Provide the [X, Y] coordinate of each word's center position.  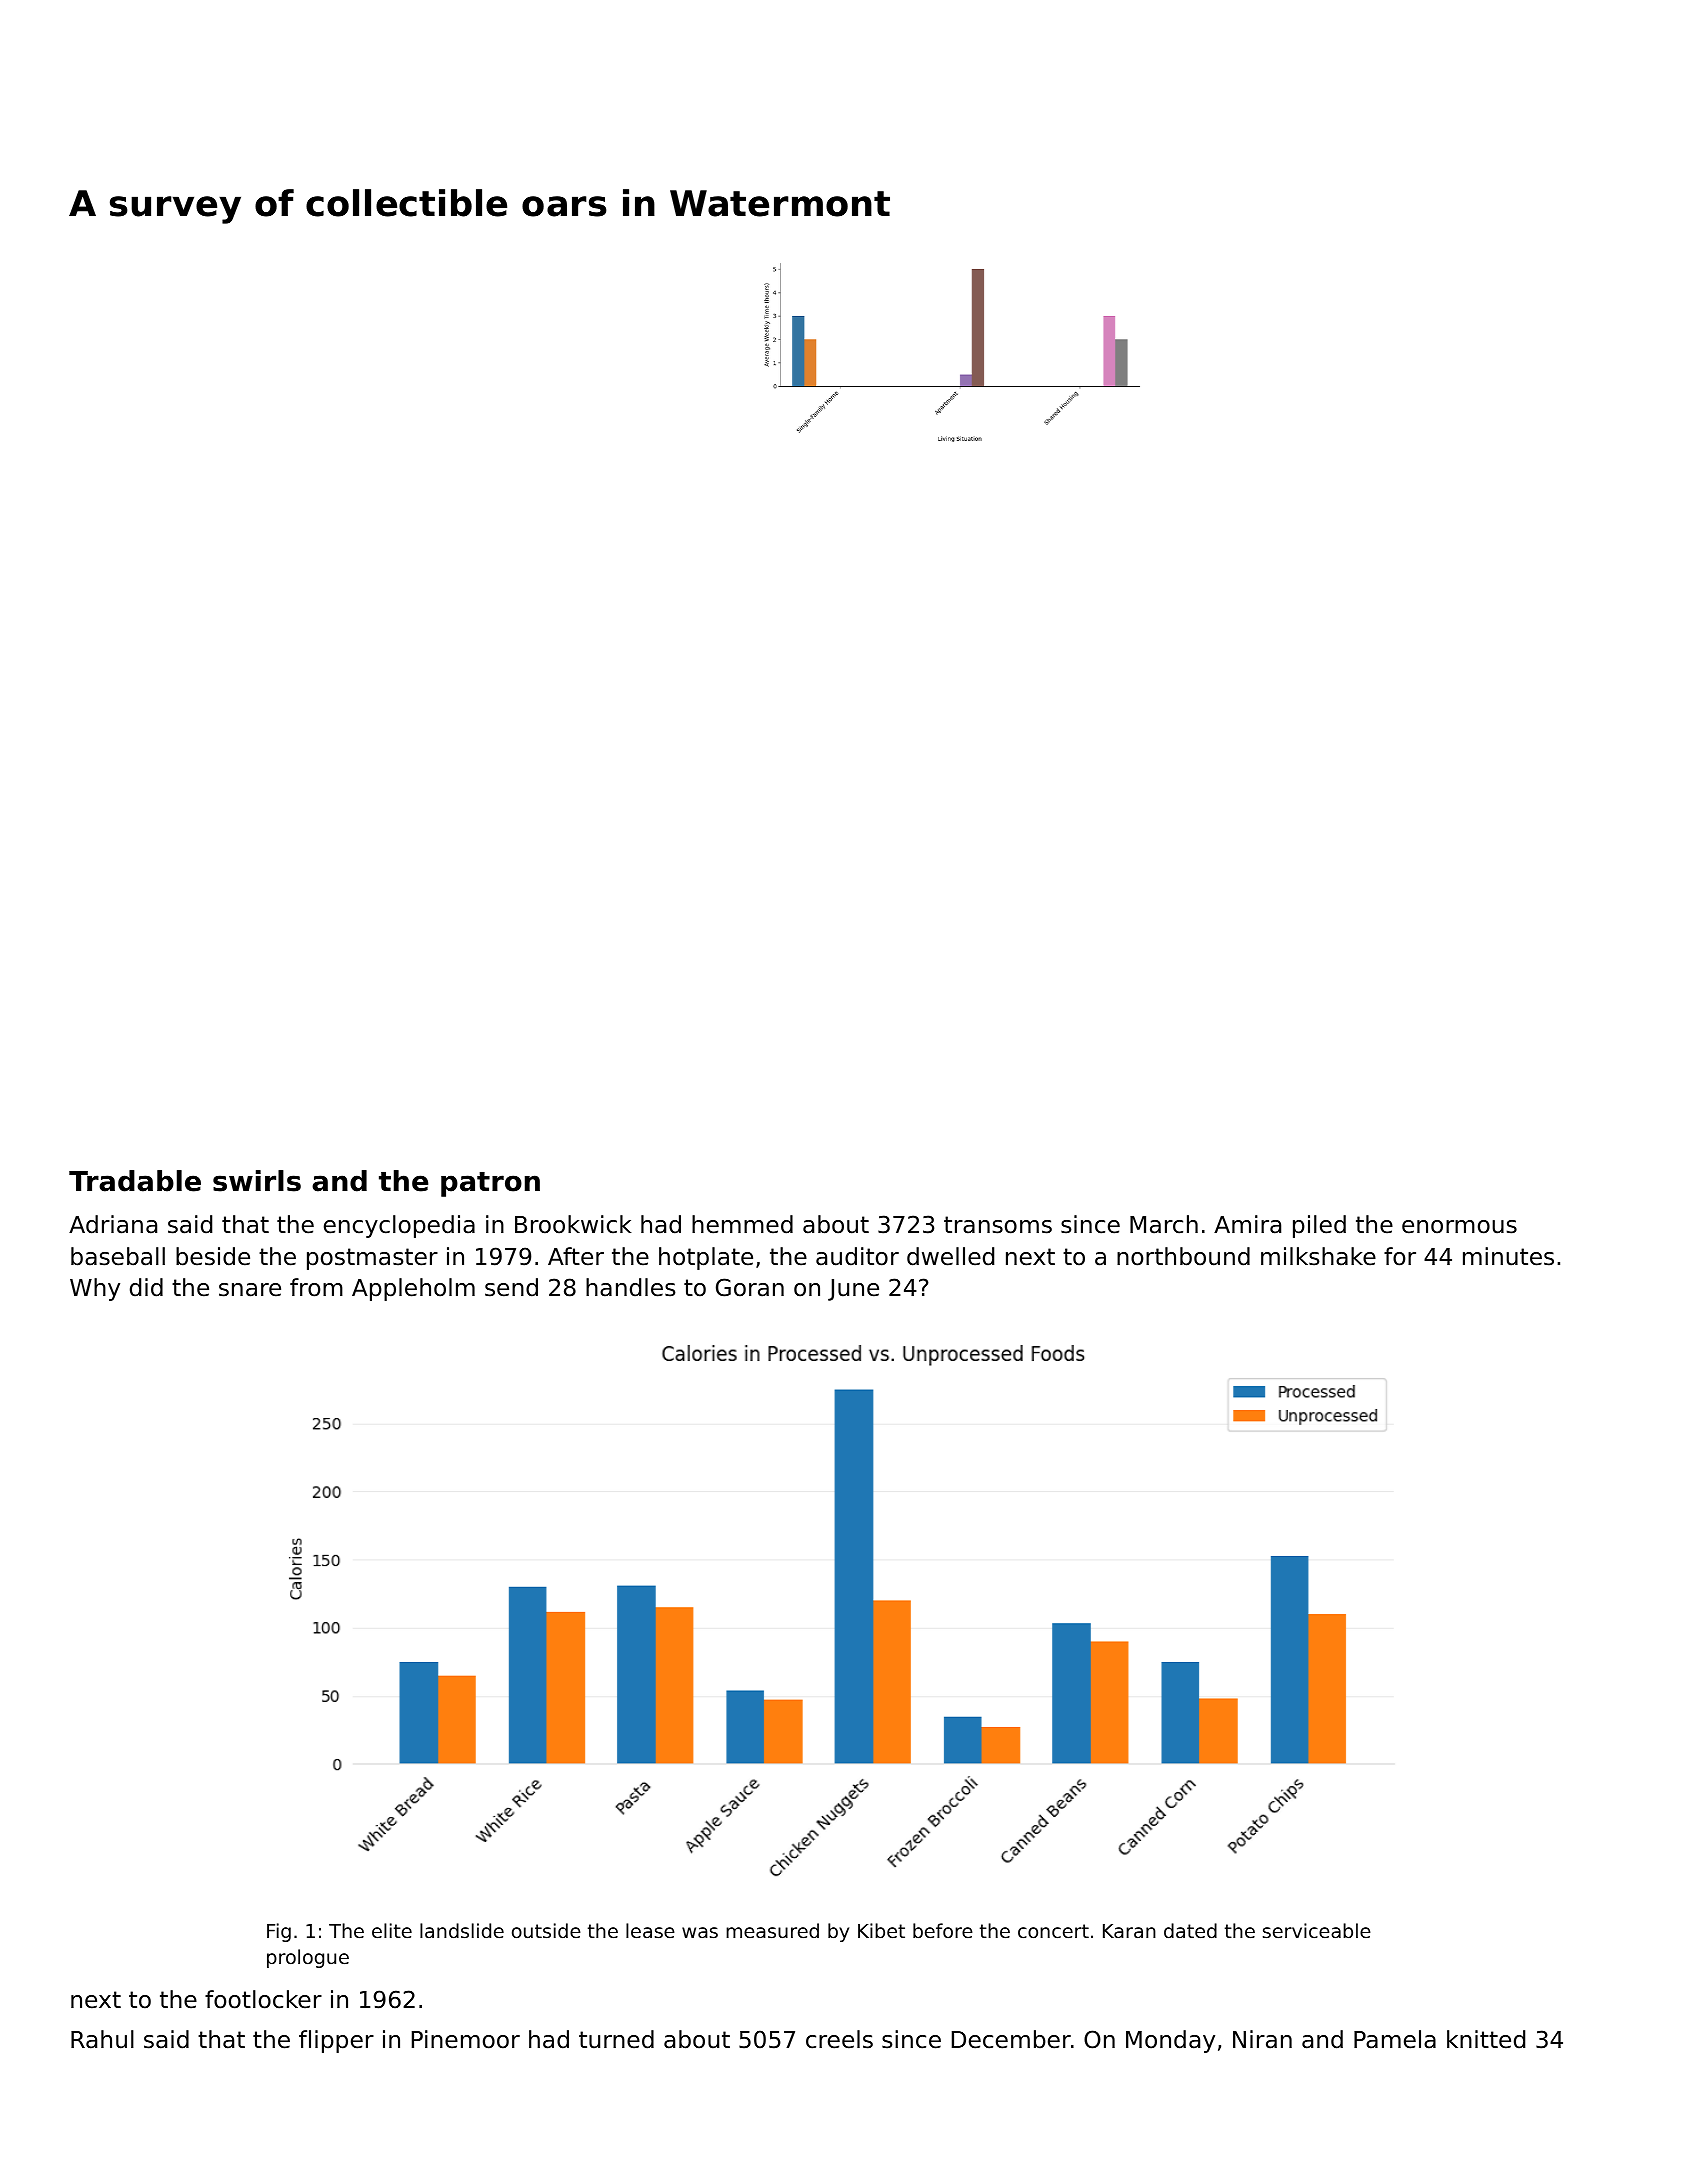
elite [392, 1930]
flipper [336, 2041]
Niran [1262, 2039]
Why [95, 1289]
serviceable [1317, 1930]
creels [839, 2039]
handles [630, 1287]
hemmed [742, 1224]
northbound [1183, 1256]
